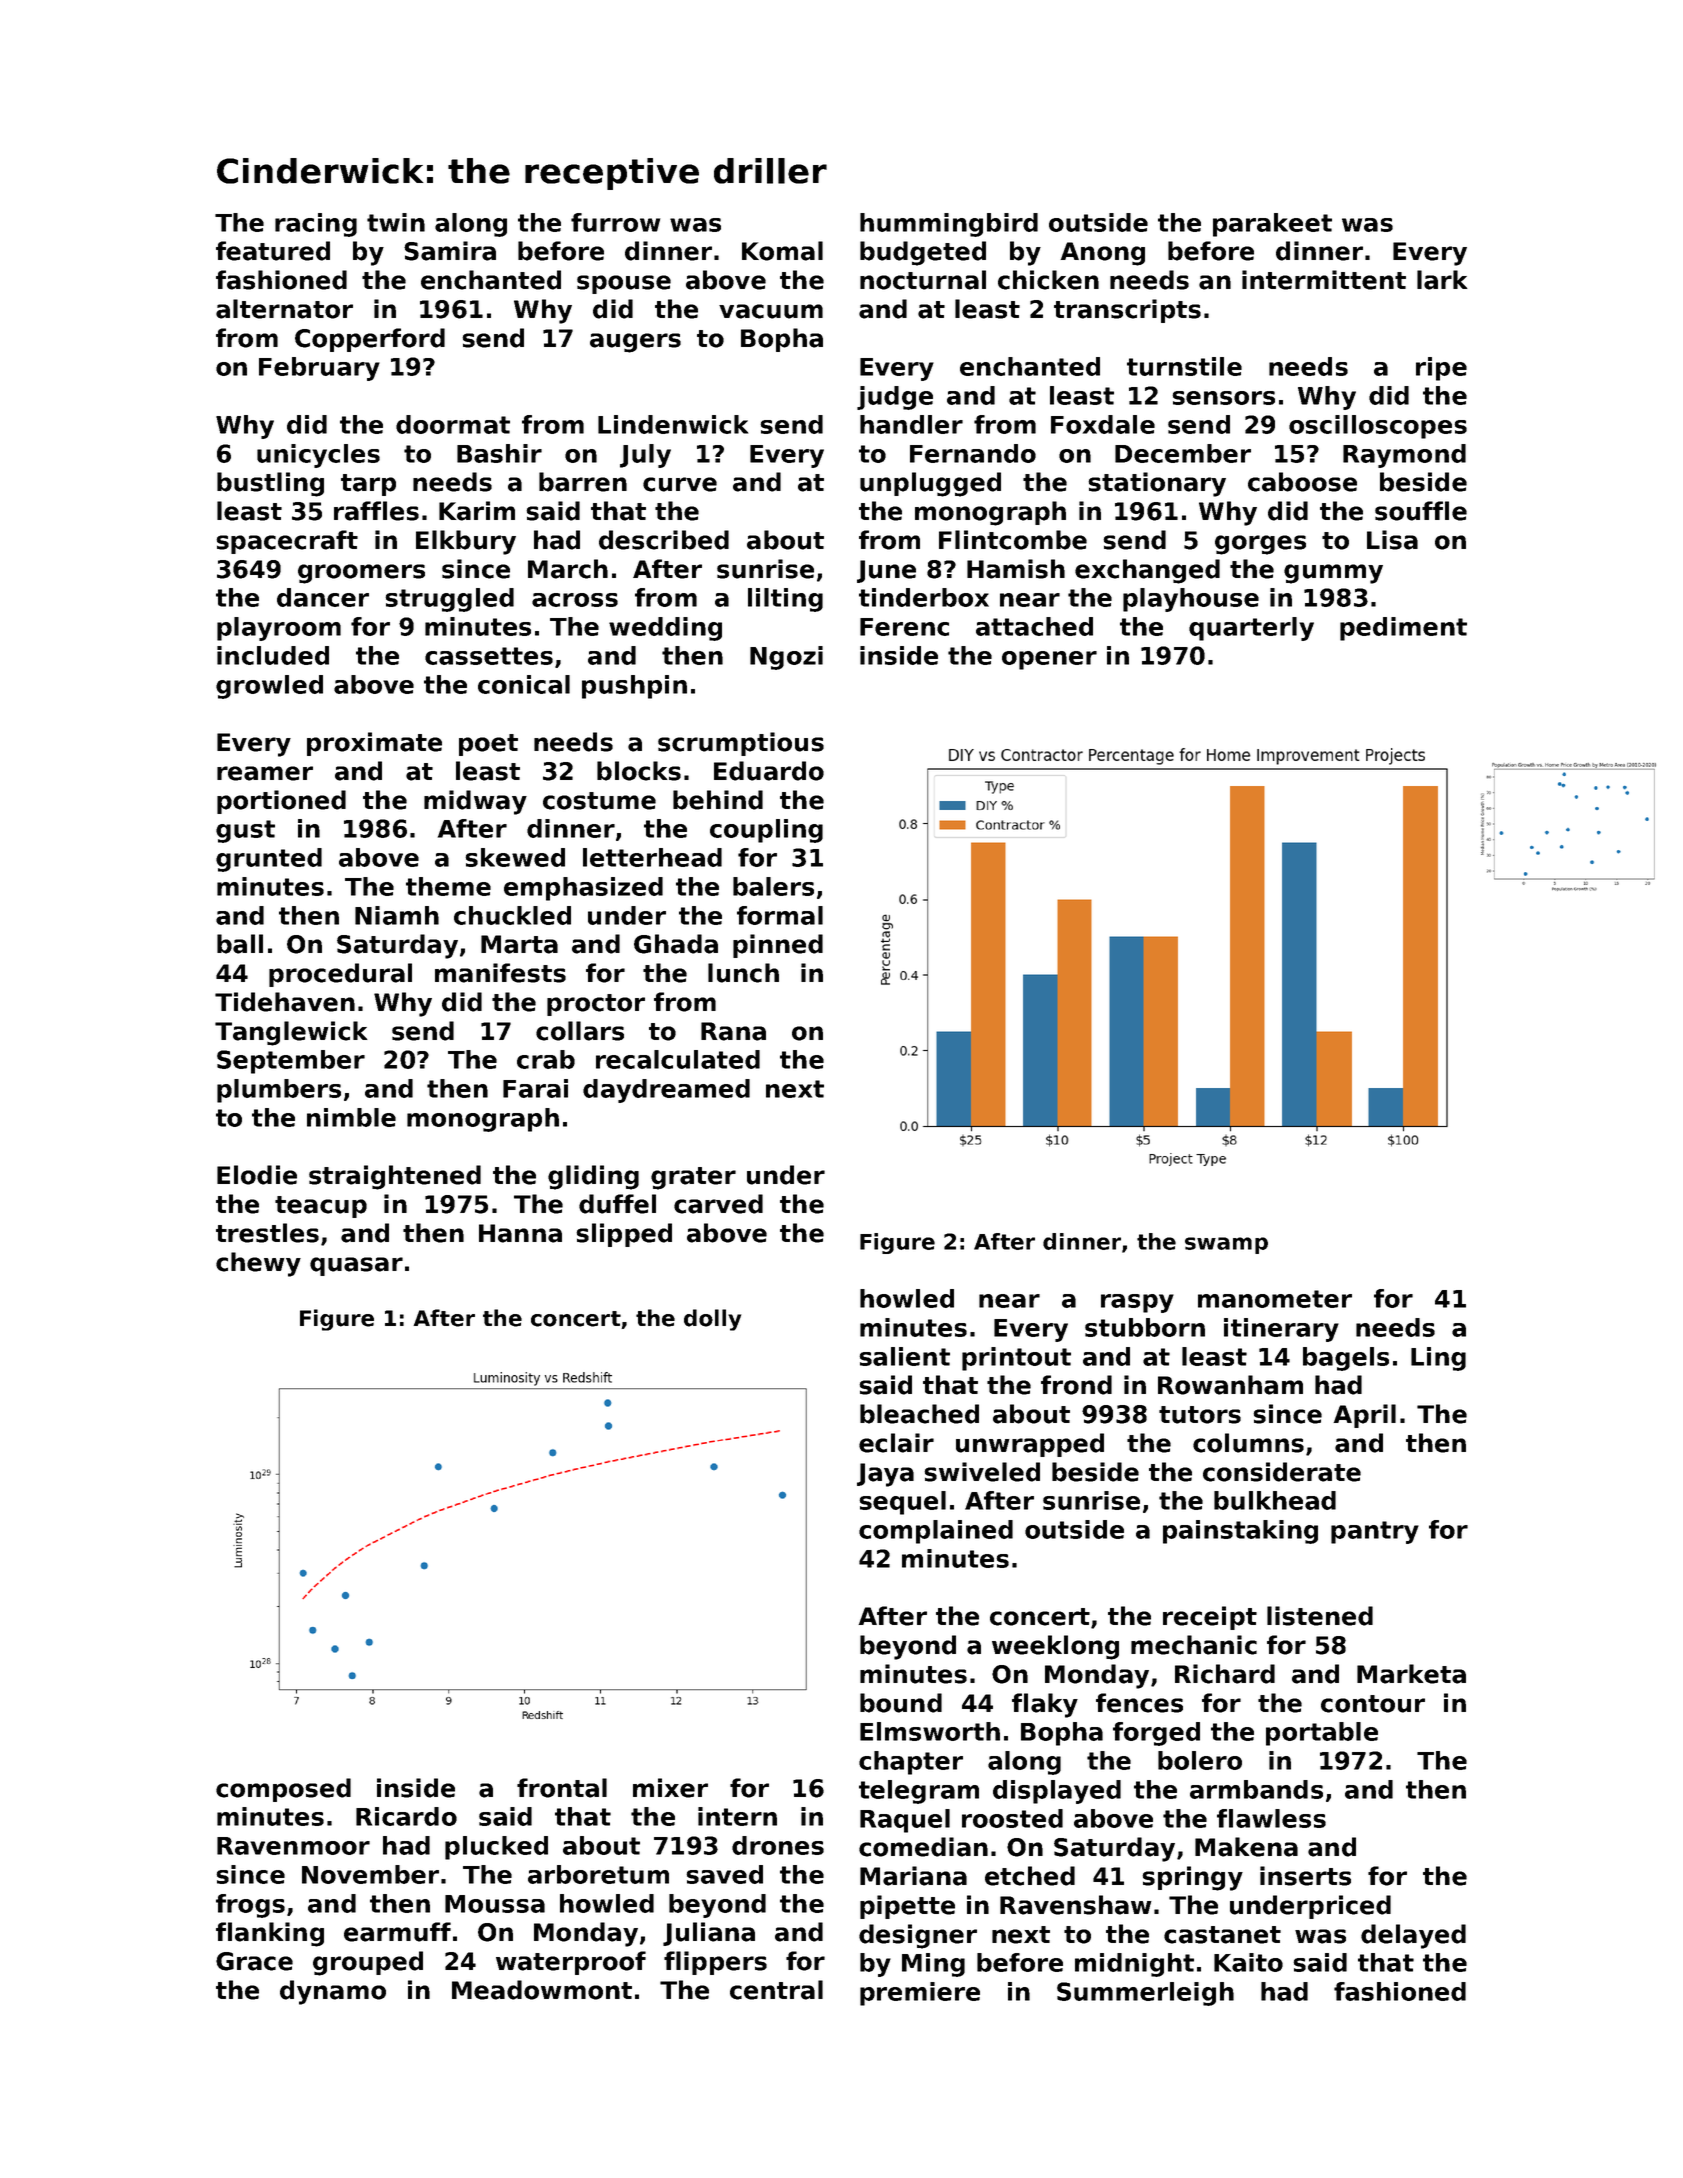 The height and width of the screenshot is (2178, 1683). Describe the element at coordinates (316, 225) in the screenshot. I see `racing` at that location.
